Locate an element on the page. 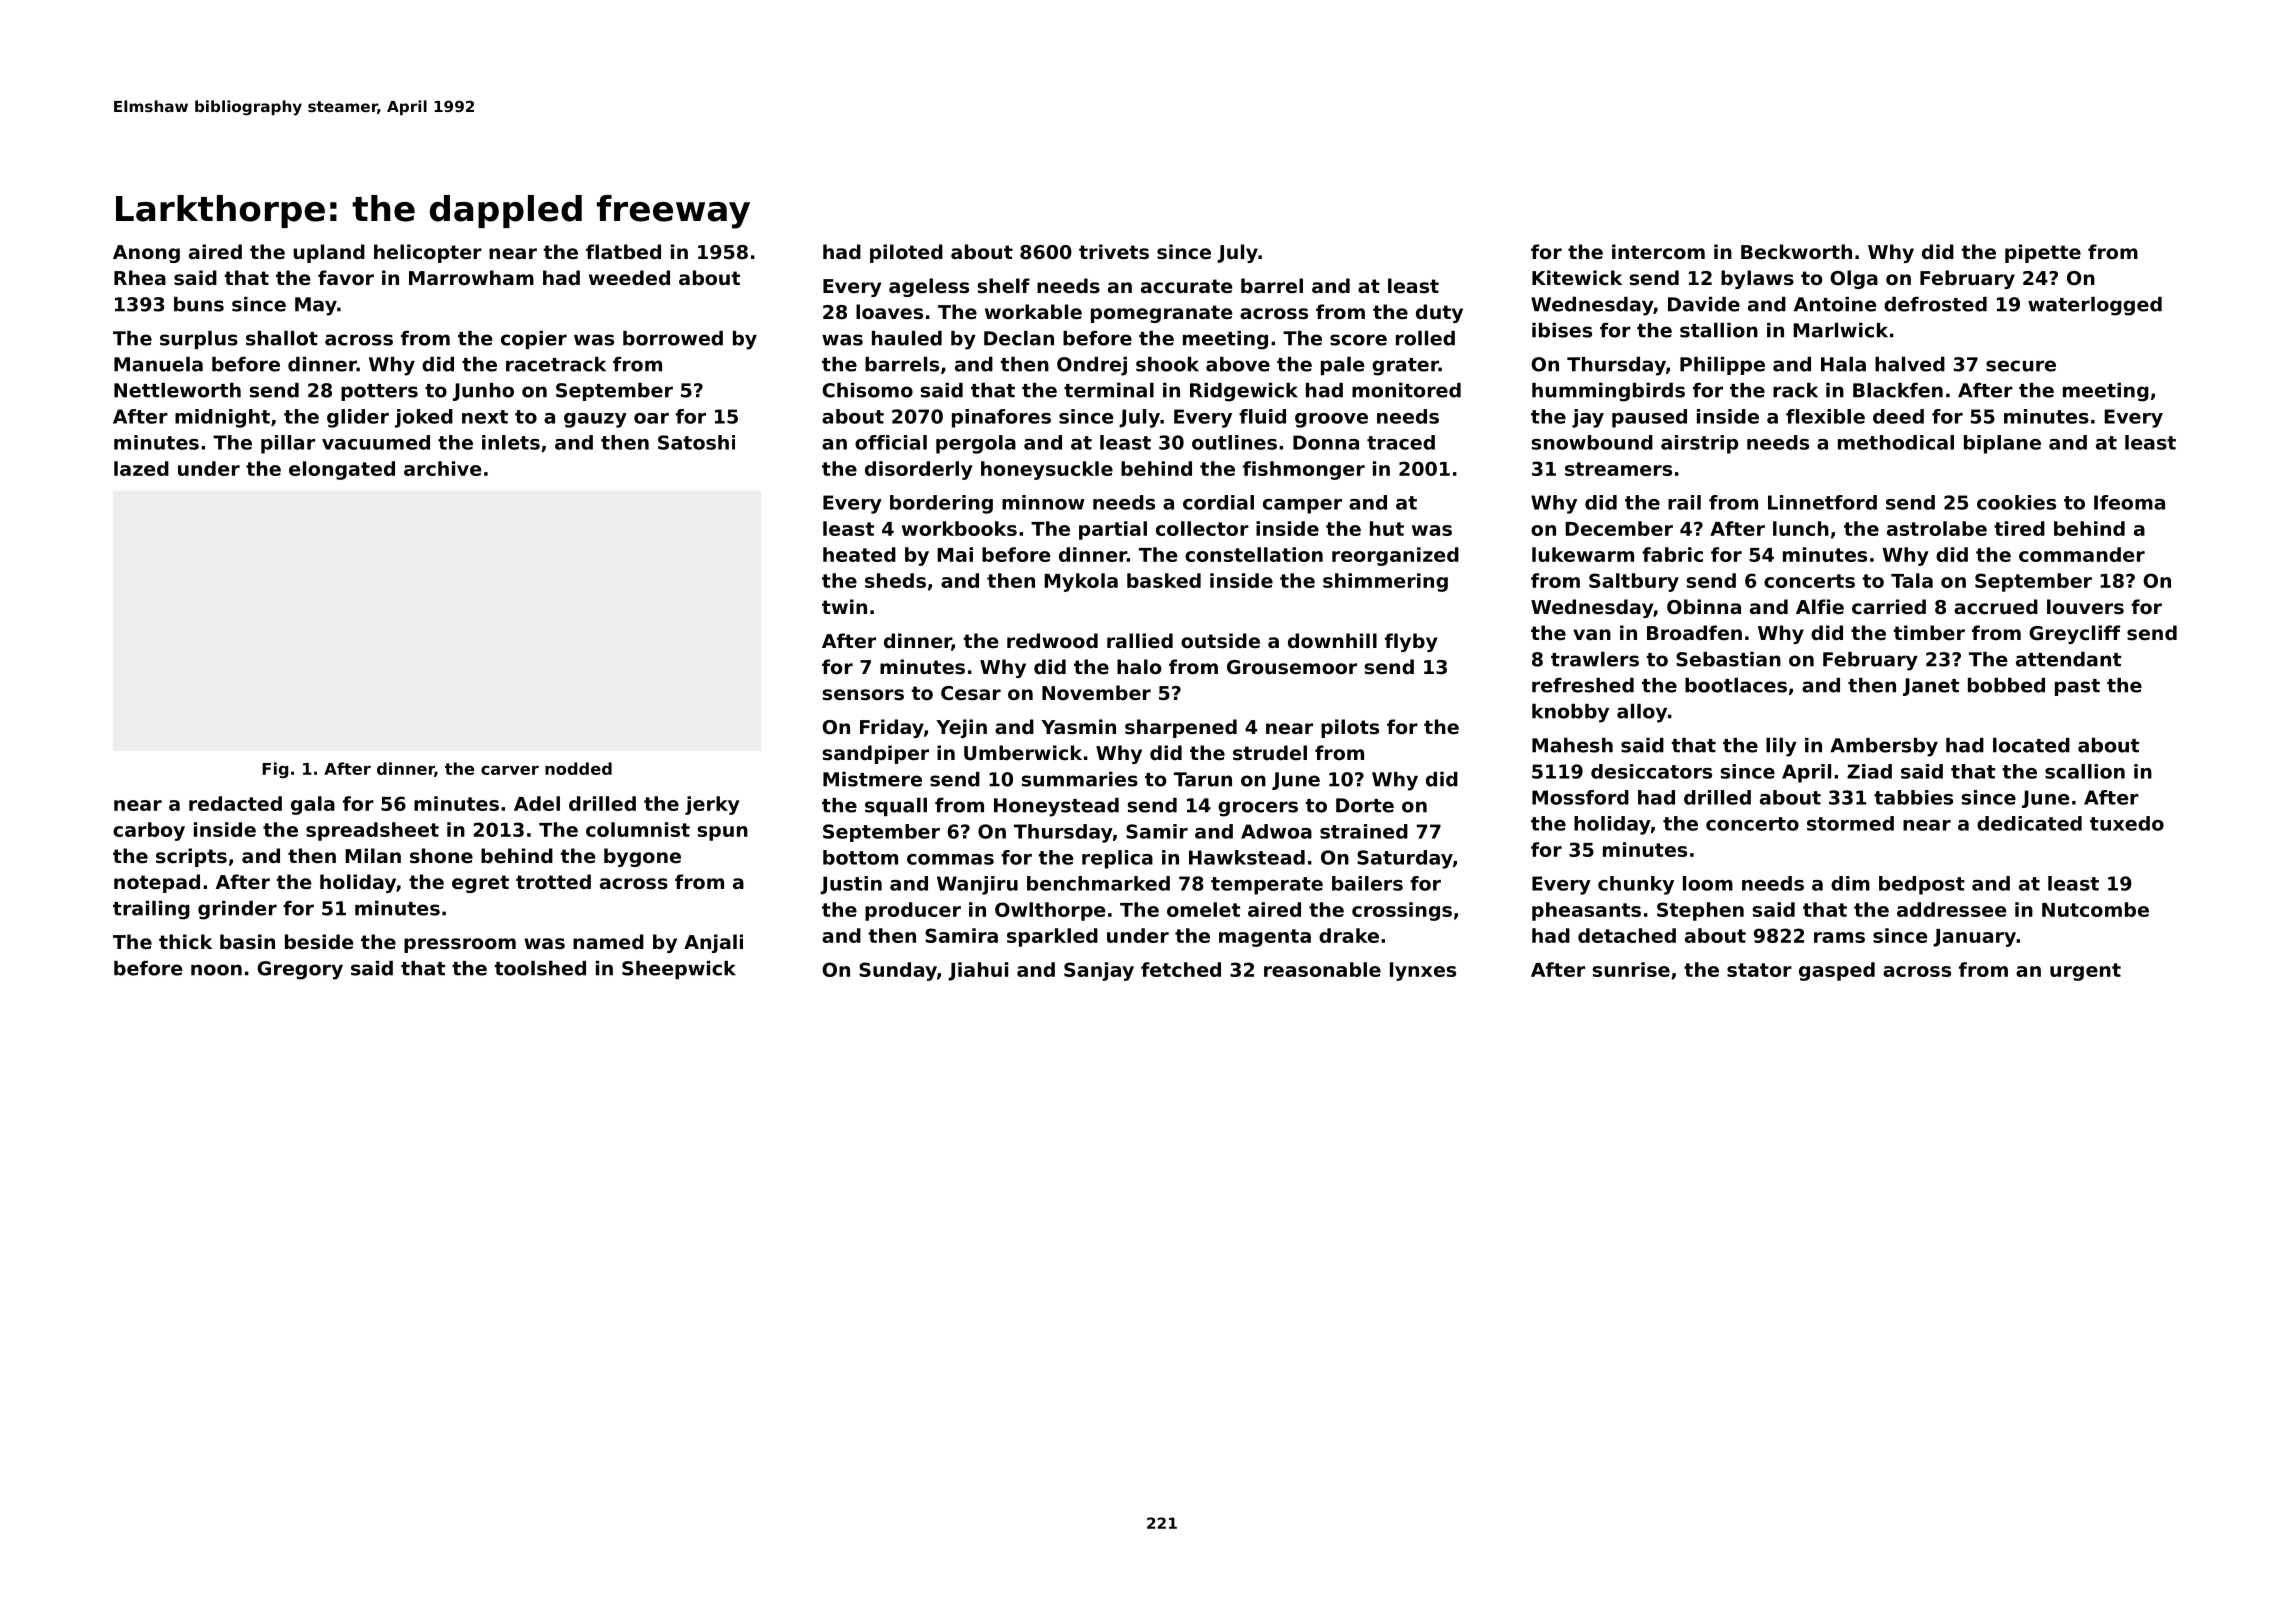  Fig is located at coordinates (275, 770).
